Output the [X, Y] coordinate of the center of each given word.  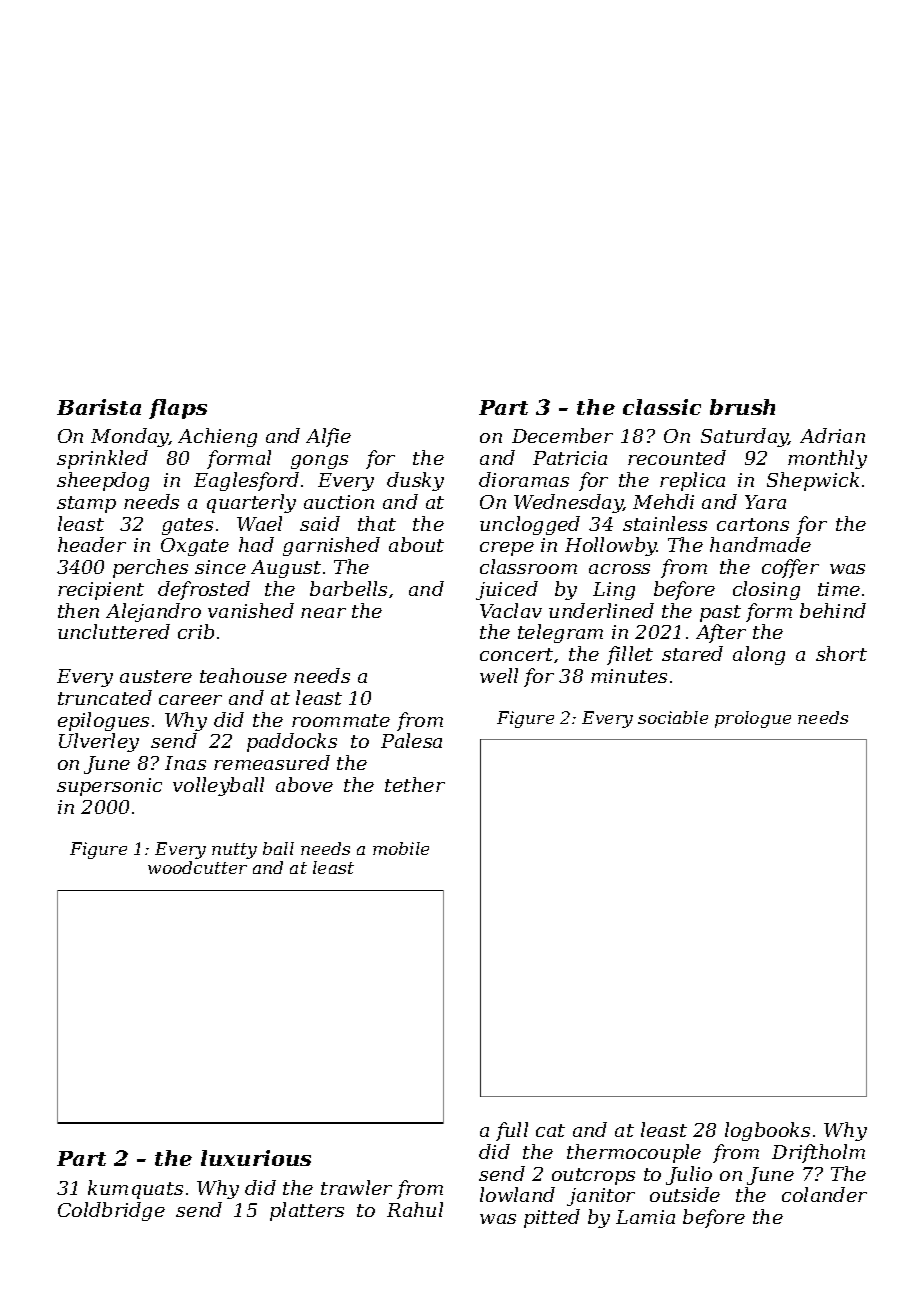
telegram [560, 633]
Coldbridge [111, 1211]
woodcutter [197, 867]
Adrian [832, 435]
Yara [765, 502]
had [256, 544]
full [512, 1131]
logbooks [767, 1131]
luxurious [256, 1158]
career [190, 700]
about [416, 544]
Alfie [328, 437]
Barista [99, 407]
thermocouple [634, 1153]
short [841, 653]
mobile [401, 848]
